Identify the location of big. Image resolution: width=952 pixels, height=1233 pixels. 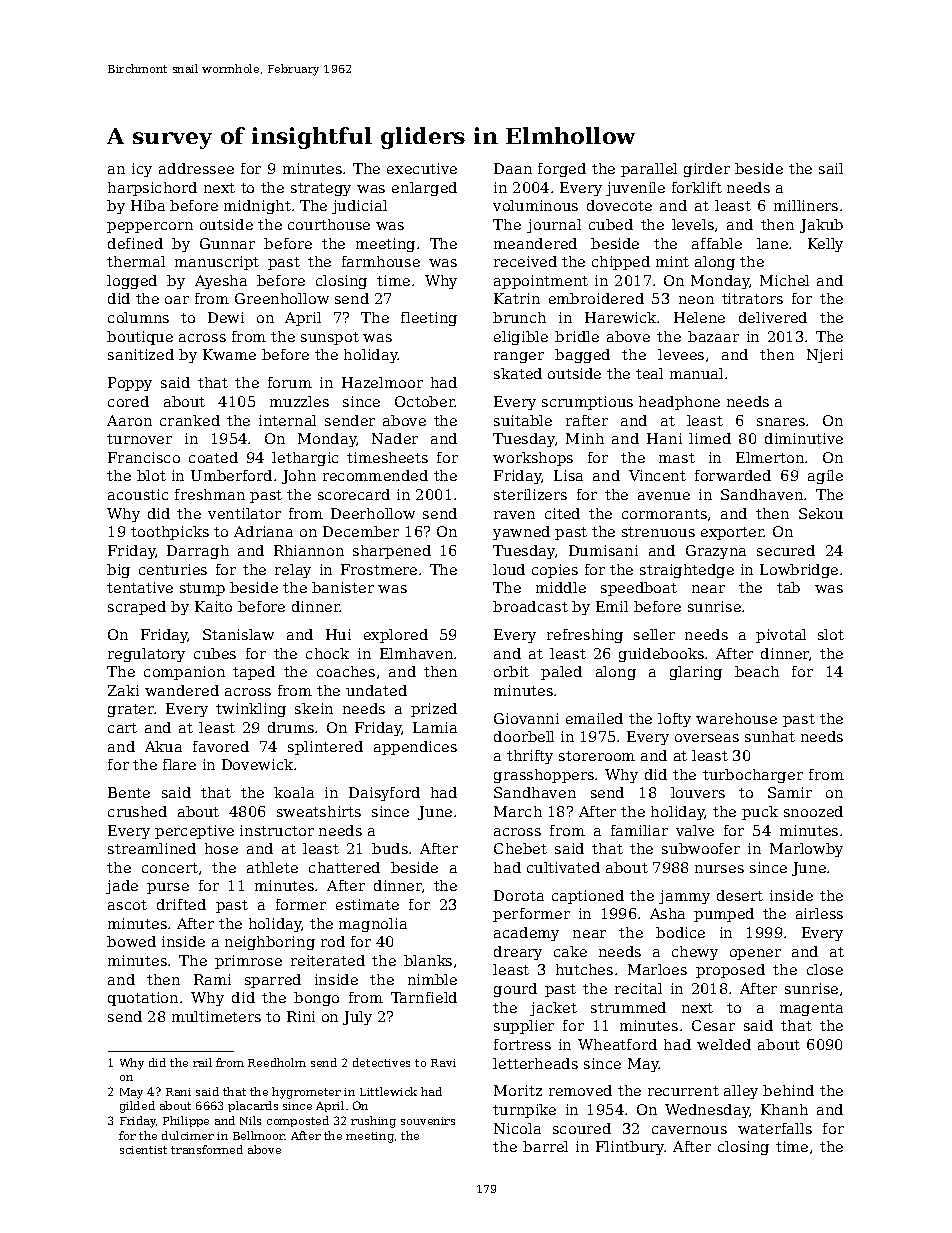
(118, 571).
